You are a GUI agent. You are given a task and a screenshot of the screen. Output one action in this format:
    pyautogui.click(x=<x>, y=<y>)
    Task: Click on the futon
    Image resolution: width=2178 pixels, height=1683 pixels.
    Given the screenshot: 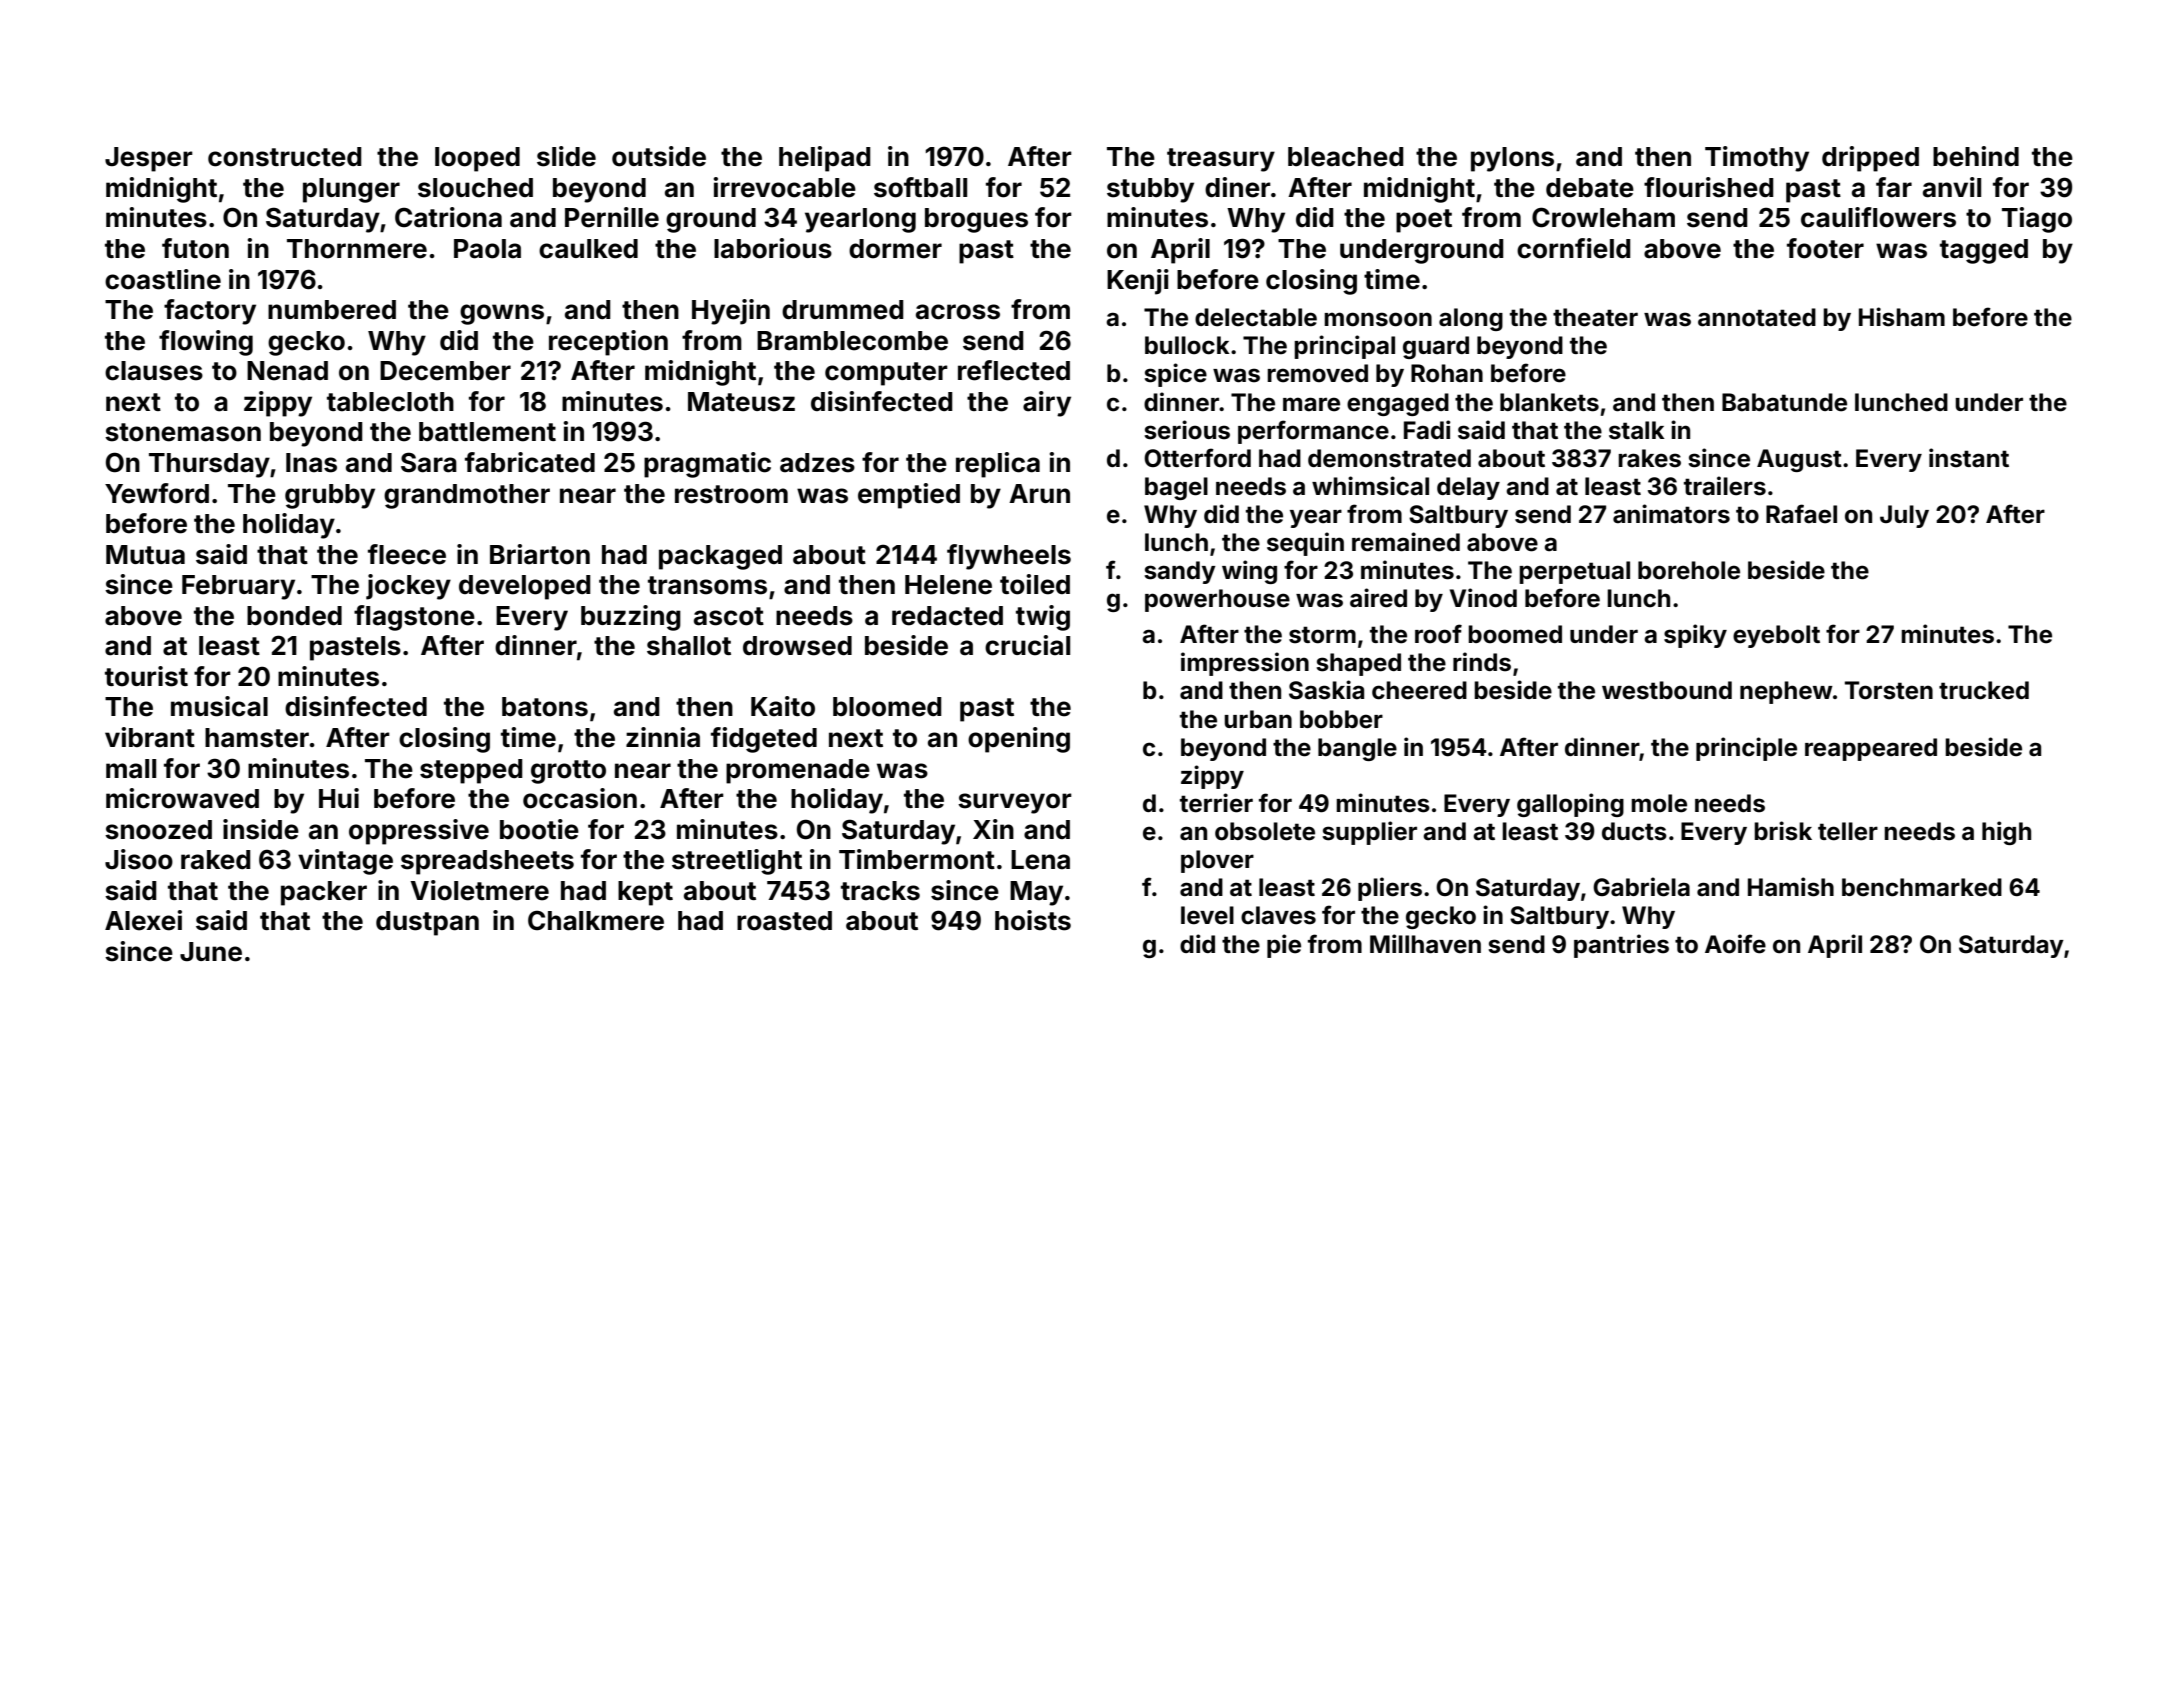 What is the action you would take?
    pyautogui.click(x=195, y=248)
